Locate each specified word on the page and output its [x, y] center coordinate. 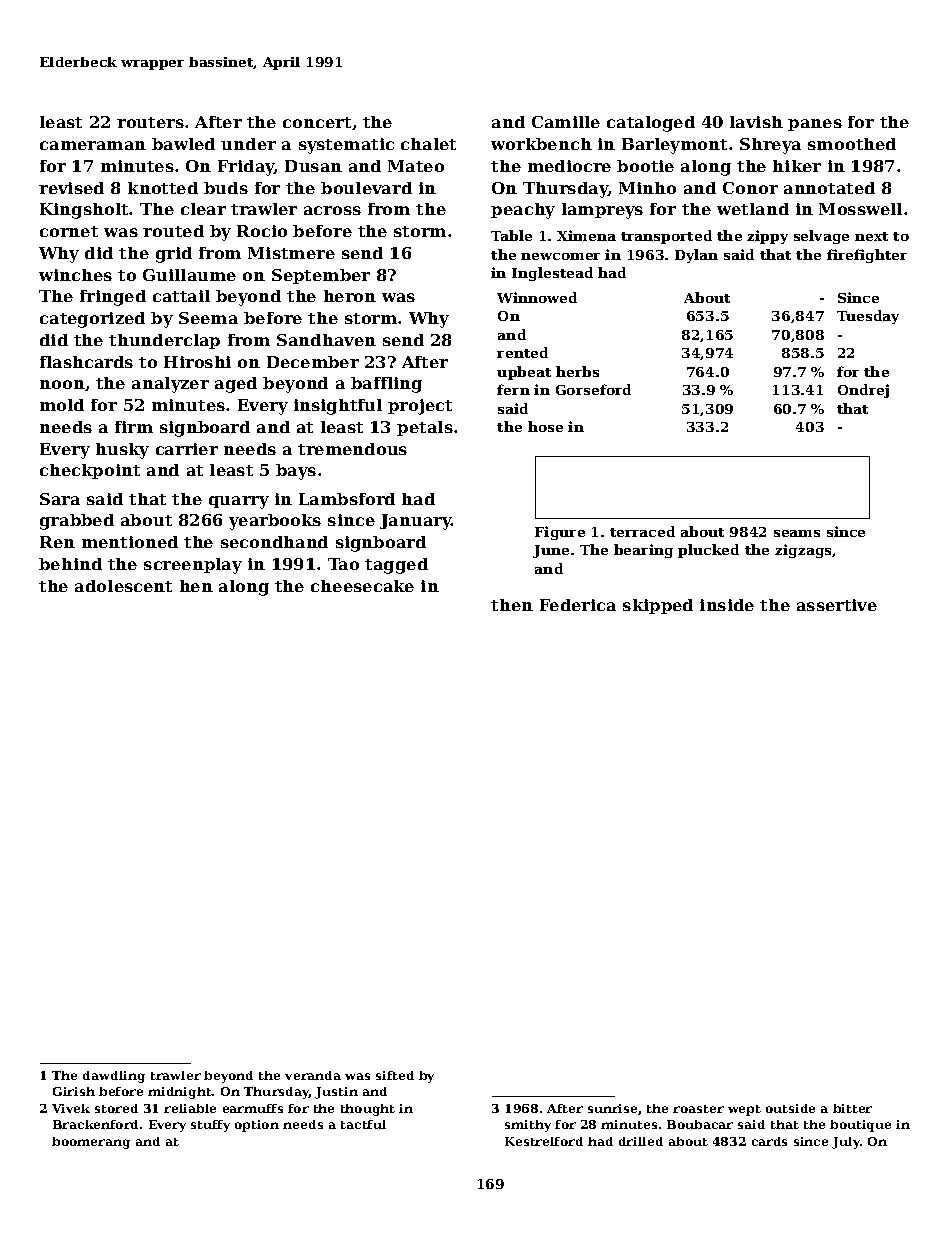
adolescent [123, 586]
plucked [708, 551]
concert [317, 122]
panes [815, 125]
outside [790, 1108]
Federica [578, 605]
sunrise [612, 1108]
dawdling [114, 1077]
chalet [428, 144]
